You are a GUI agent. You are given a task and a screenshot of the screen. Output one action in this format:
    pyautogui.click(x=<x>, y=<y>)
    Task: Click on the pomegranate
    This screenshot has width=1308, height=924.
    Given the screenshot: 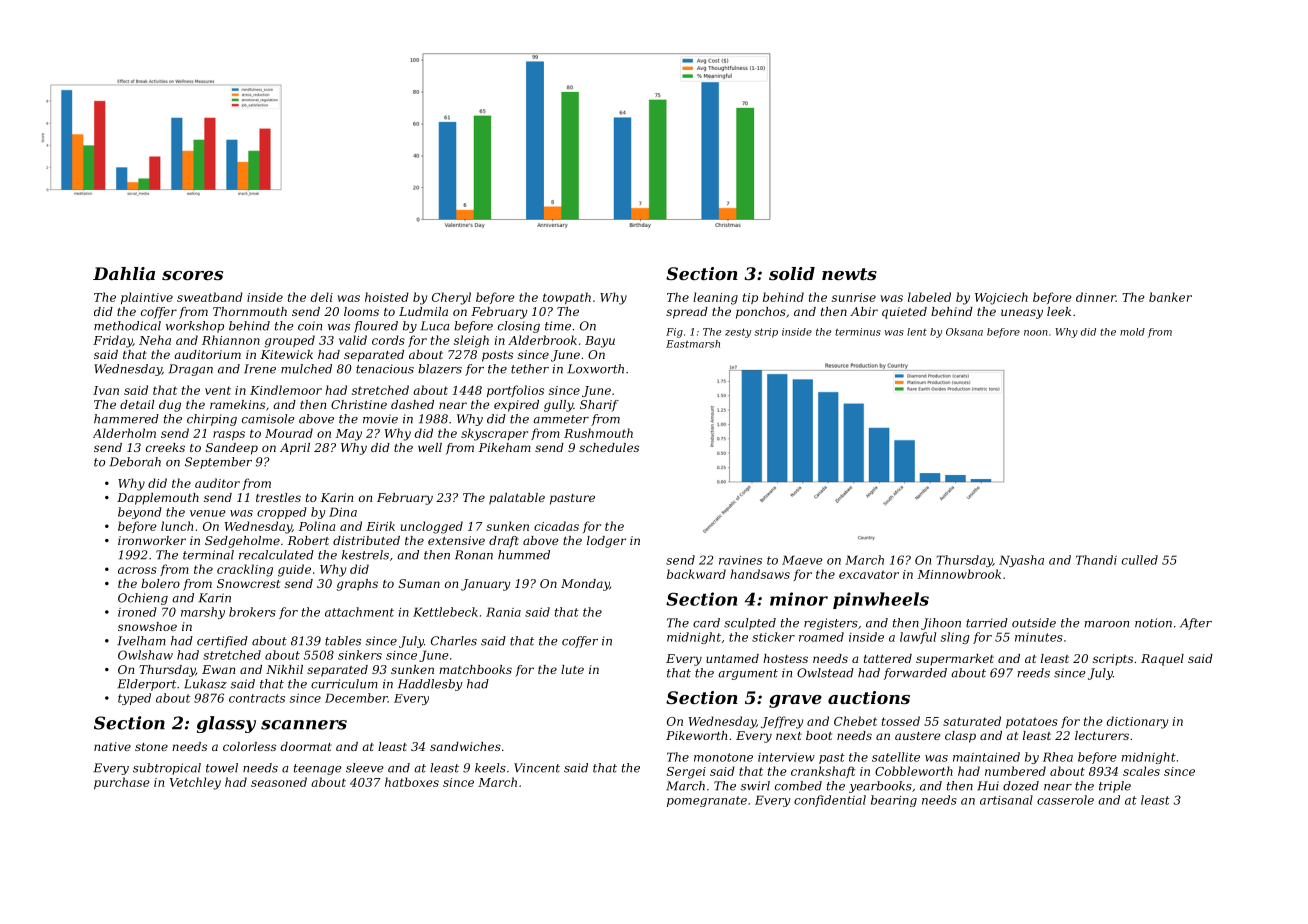 What is the action you would take?
    pyautogui.click(x=707, y=801)
